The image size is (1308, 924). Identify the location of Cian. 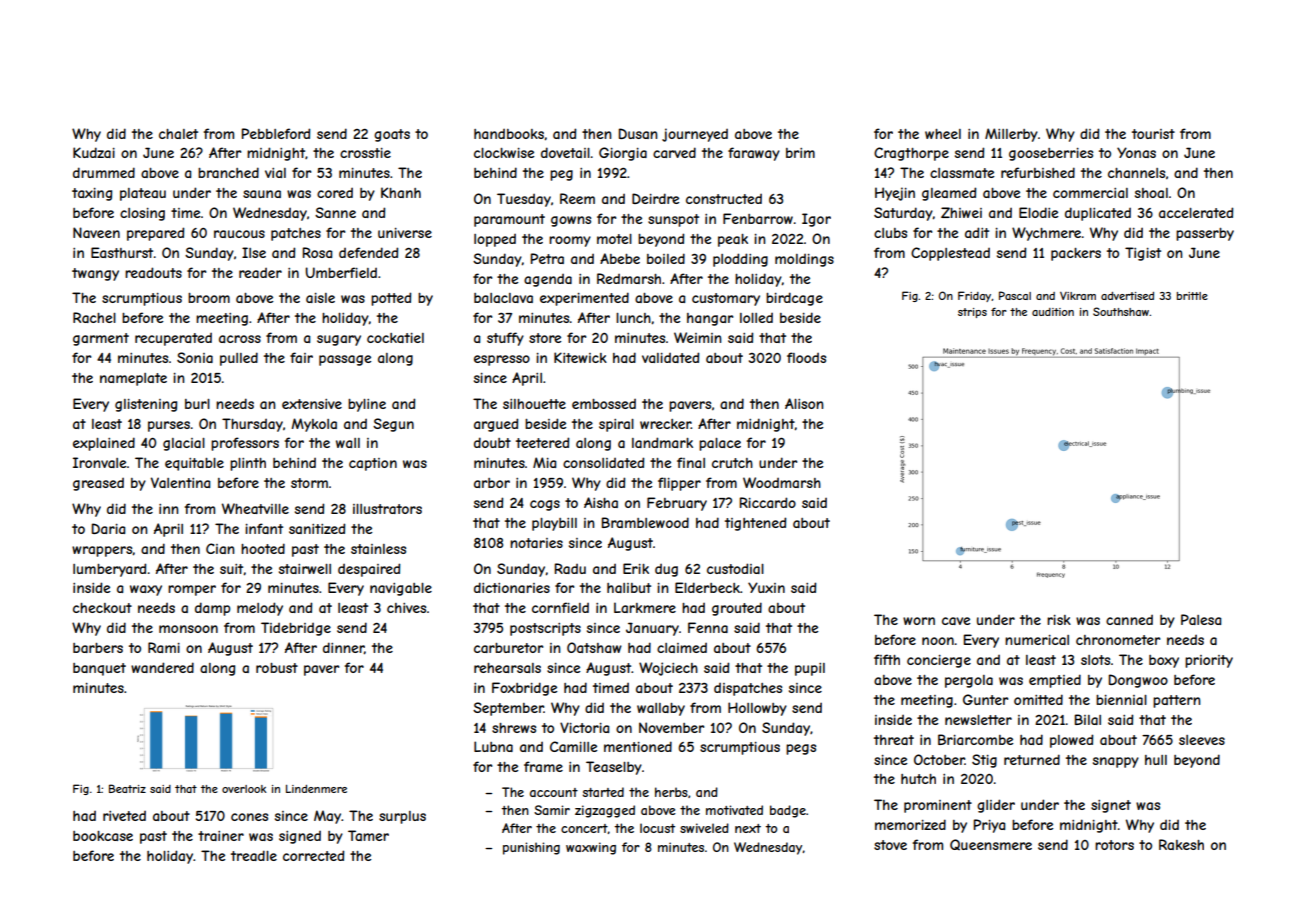
(220, 548).
